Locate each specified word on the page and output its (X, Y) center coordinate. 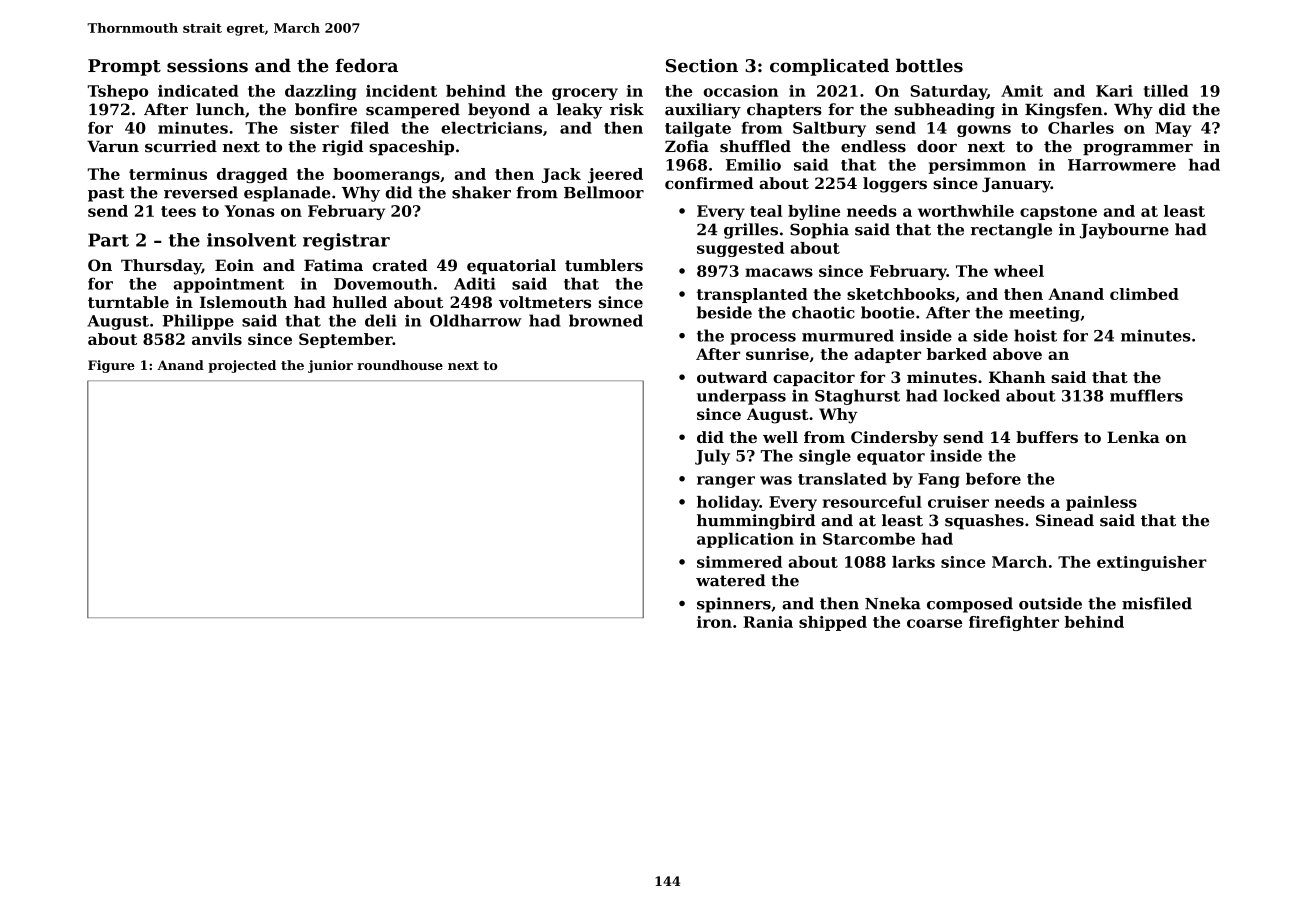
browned (606, 320)
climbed (1144, 294)
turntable (128, 302)
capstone (1058, 213)
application (745, 540)
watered (731, 580)
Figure (111, 366)
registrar (346, 242)
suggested (740, 249)
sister (314, 128)
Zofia (687, 146)
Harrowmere (1122, 165)
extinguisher (1152, 563)
